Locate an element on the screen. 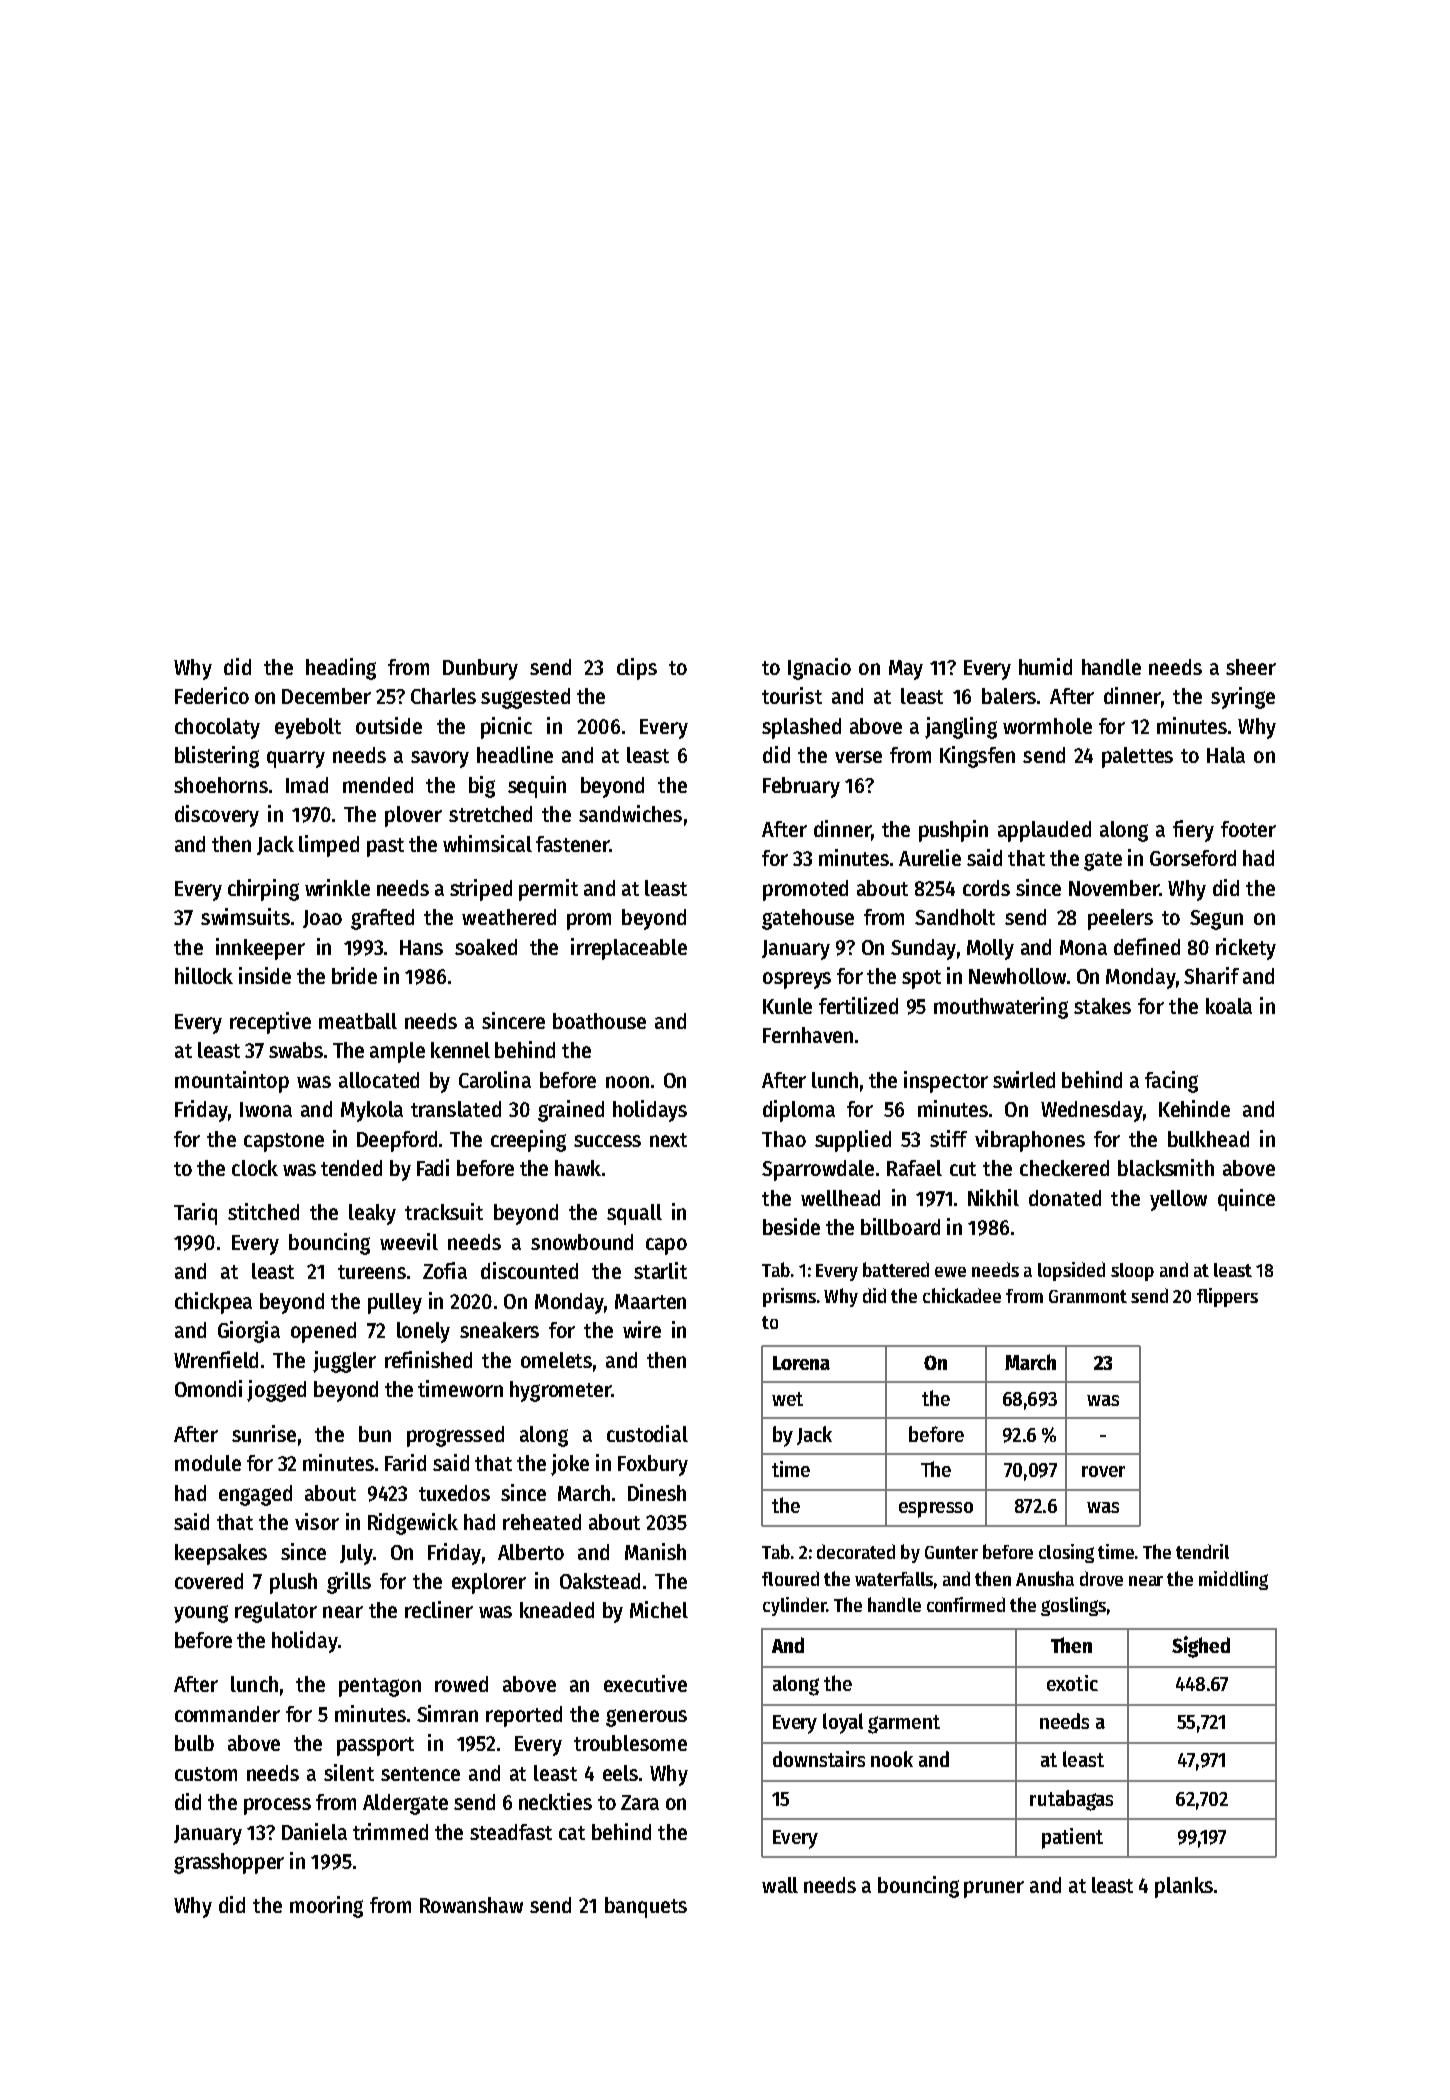 Image resolution: width=1450 pixels, height=2100 pixels. covered is located at coordinates (209, 1581).
